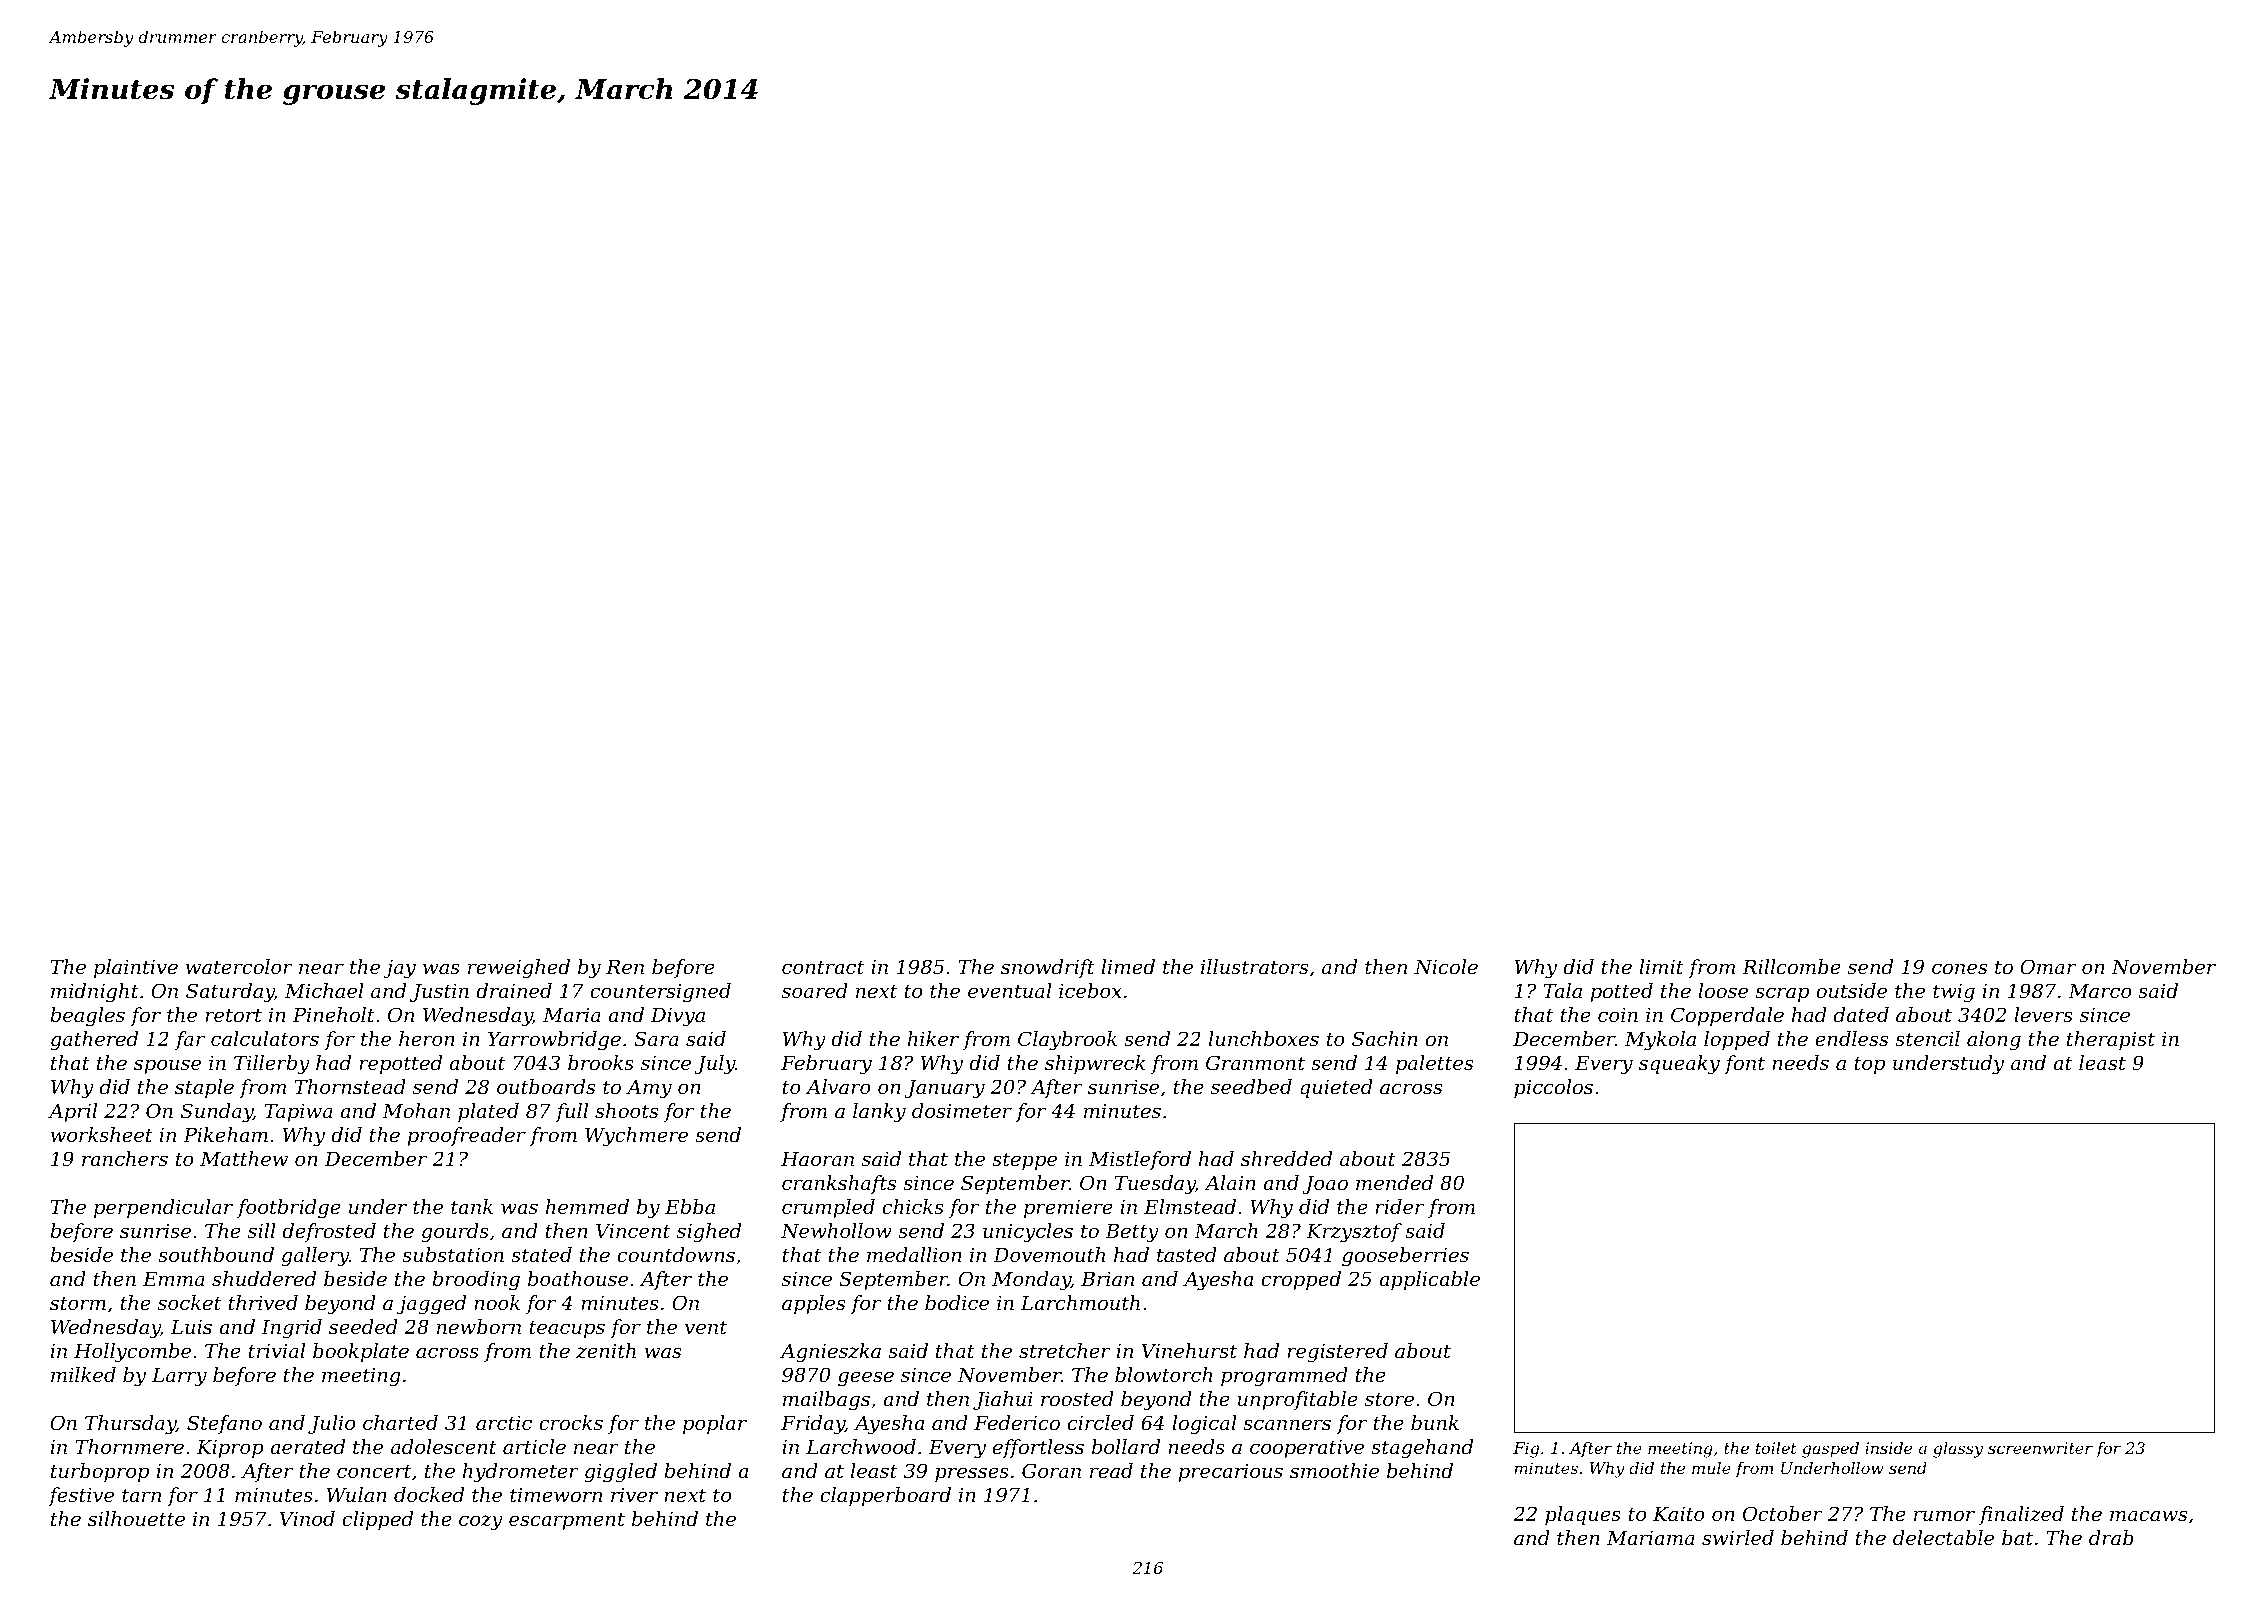 This page has width=2265, height=1602. Describe the element at coordinates (823, 967) in the page. I see `contract` at that location.
